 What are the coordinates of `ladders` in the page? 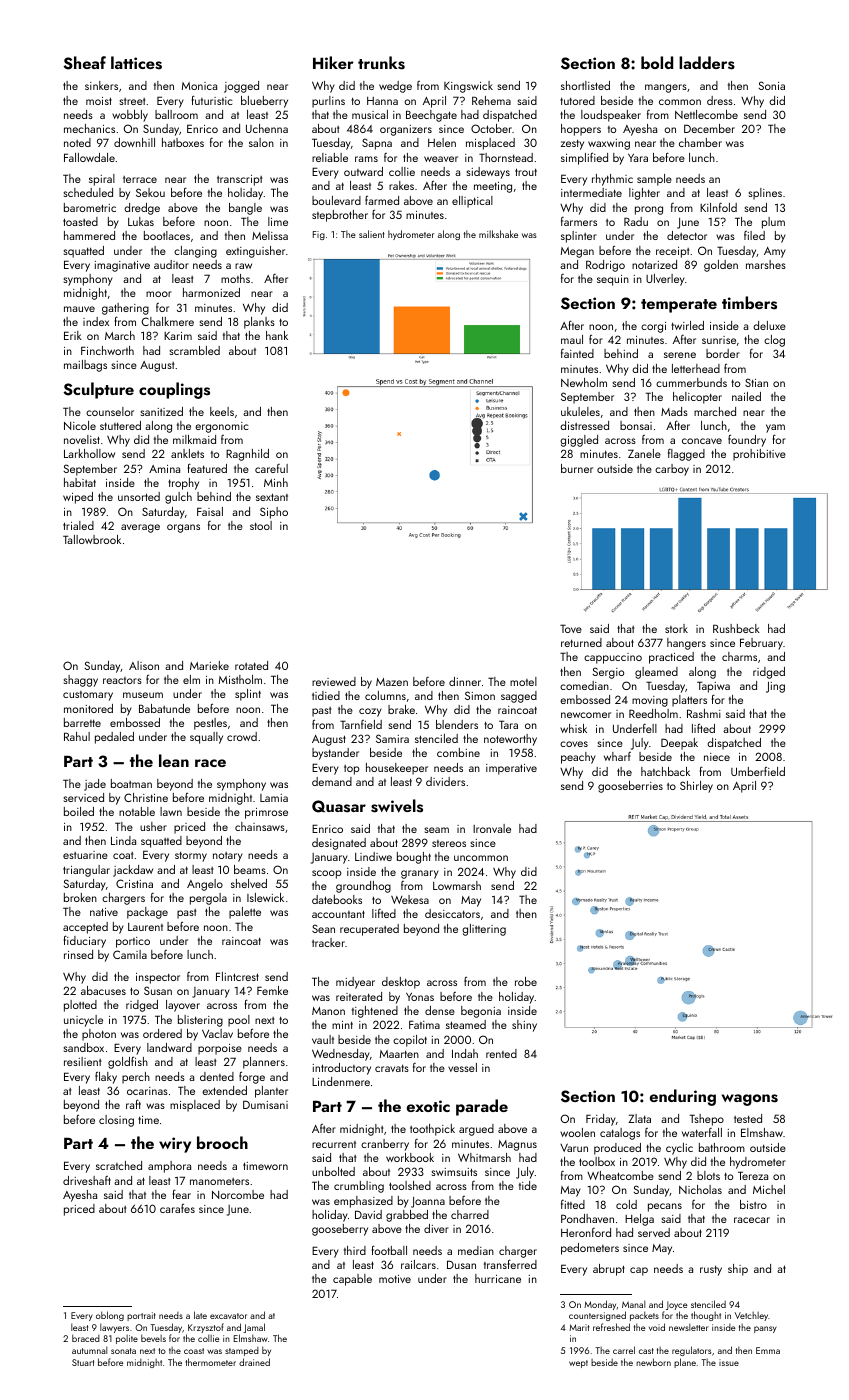 It's located at (707, 63).
